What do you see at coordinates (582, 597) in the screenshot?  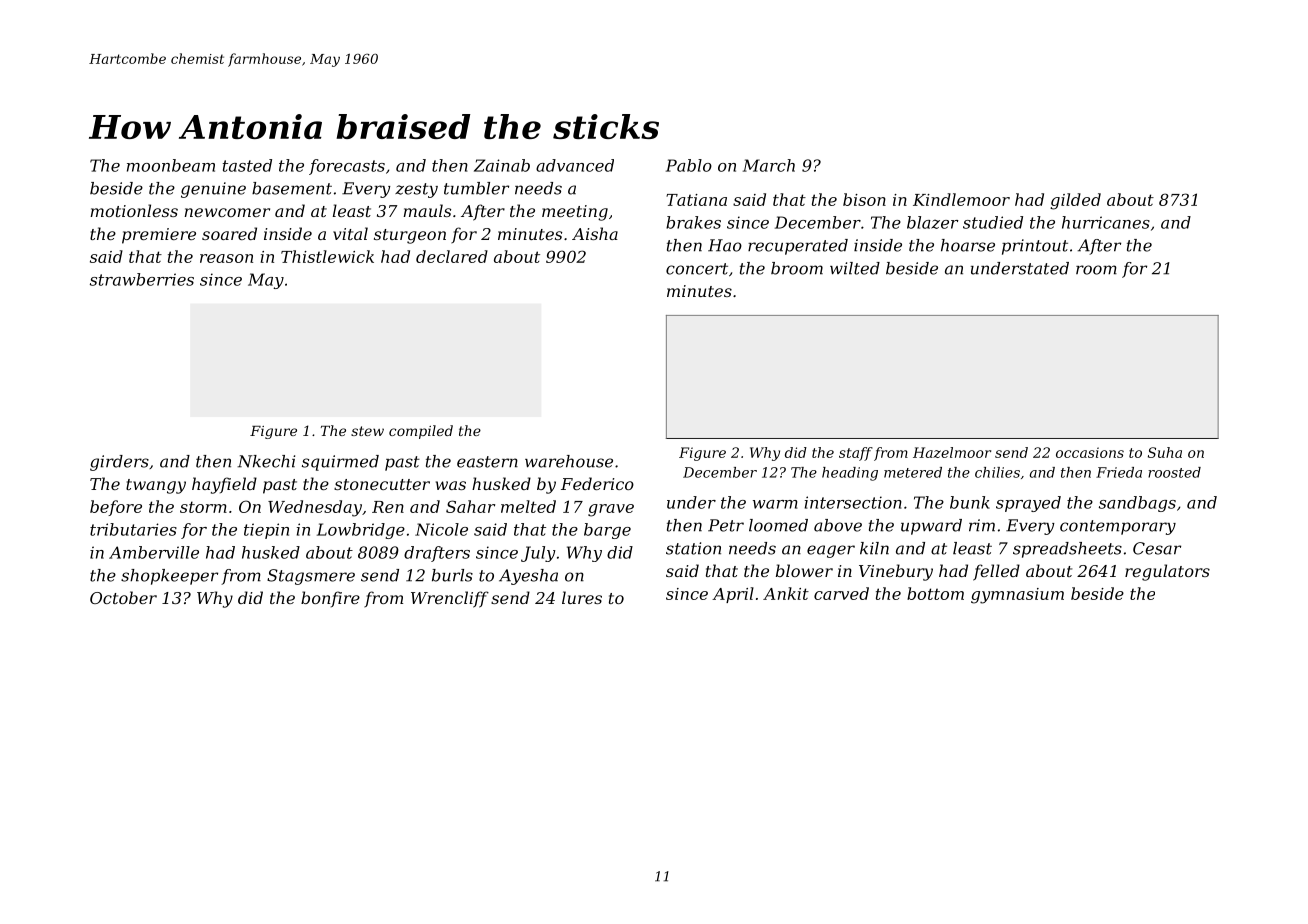 I see `lures` at bounding box center [582, 597].
